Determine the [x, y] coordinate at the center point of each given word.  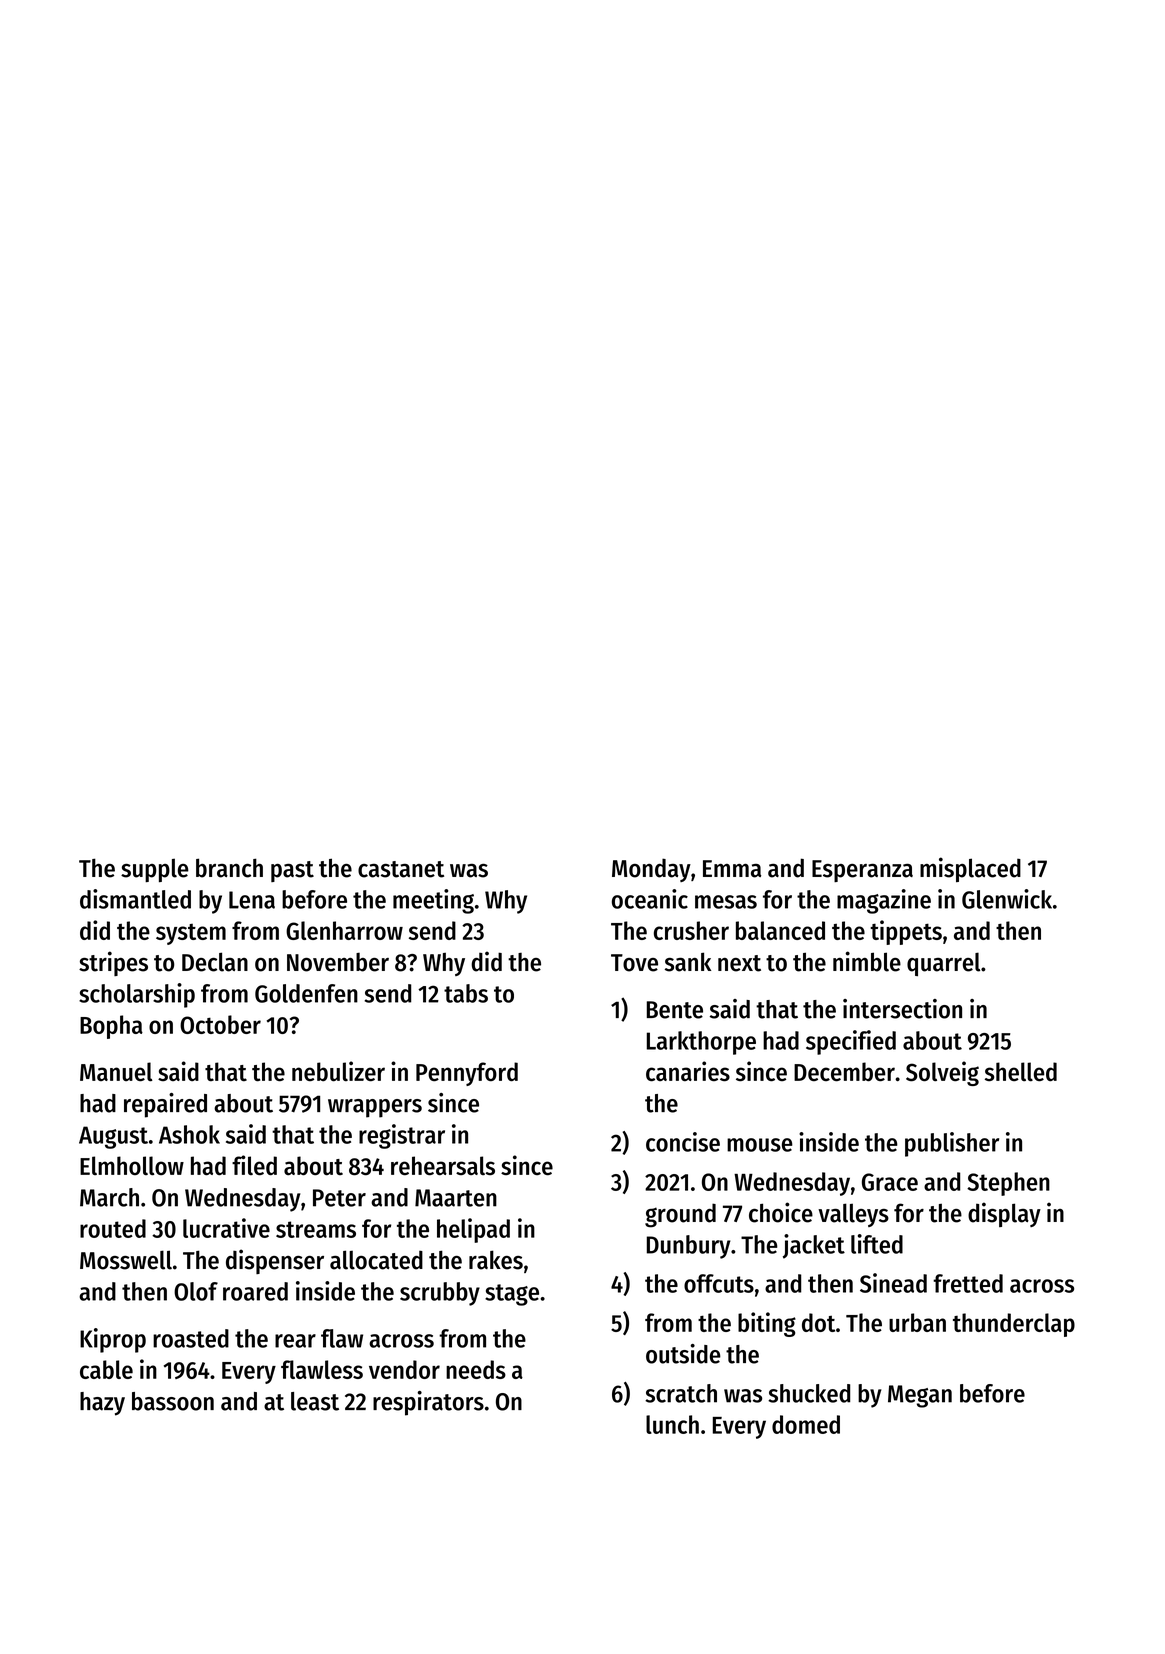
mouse [760, 1145]
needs [476, 1369]
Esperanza [862, 871]
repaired [165, 1105]
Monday [651, 870]
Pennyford [467, 1074]
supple [155, 870]
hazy [102, 1404]
